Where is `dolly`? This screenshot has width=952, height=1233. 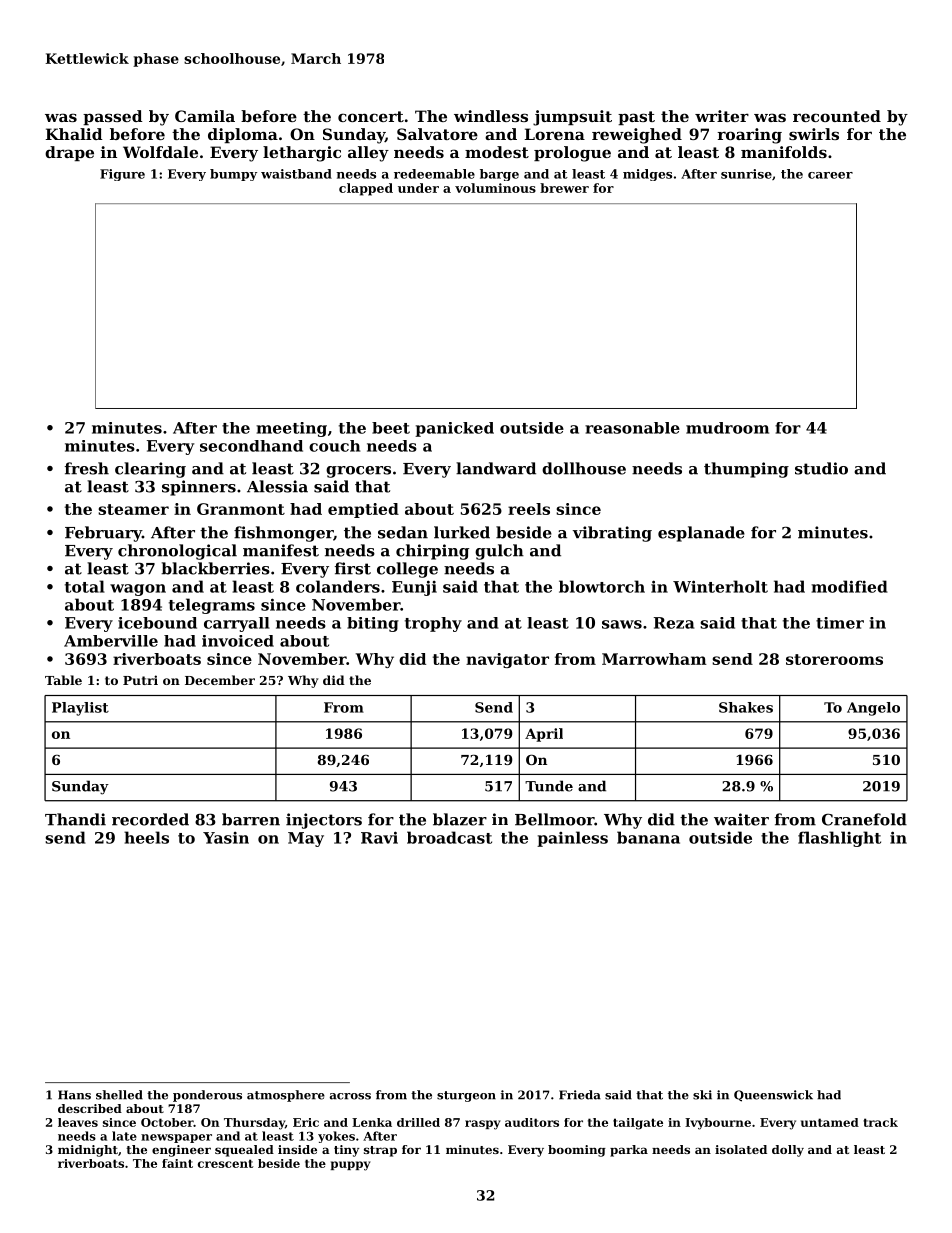 dolly is located at coordinates (788, 1151).
